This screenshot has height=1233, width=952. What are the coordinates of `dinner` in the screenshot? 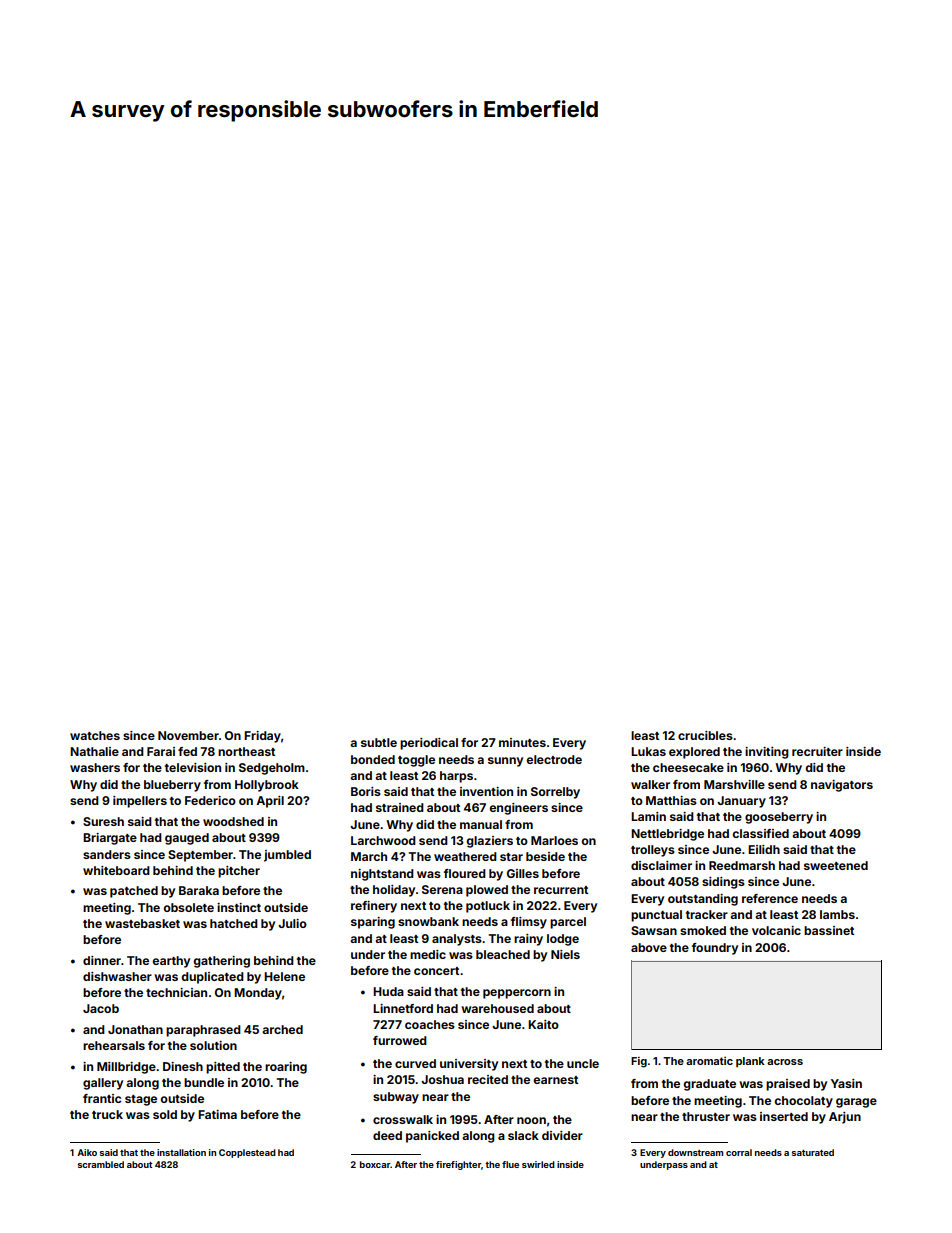 It's located at (102, 960).
